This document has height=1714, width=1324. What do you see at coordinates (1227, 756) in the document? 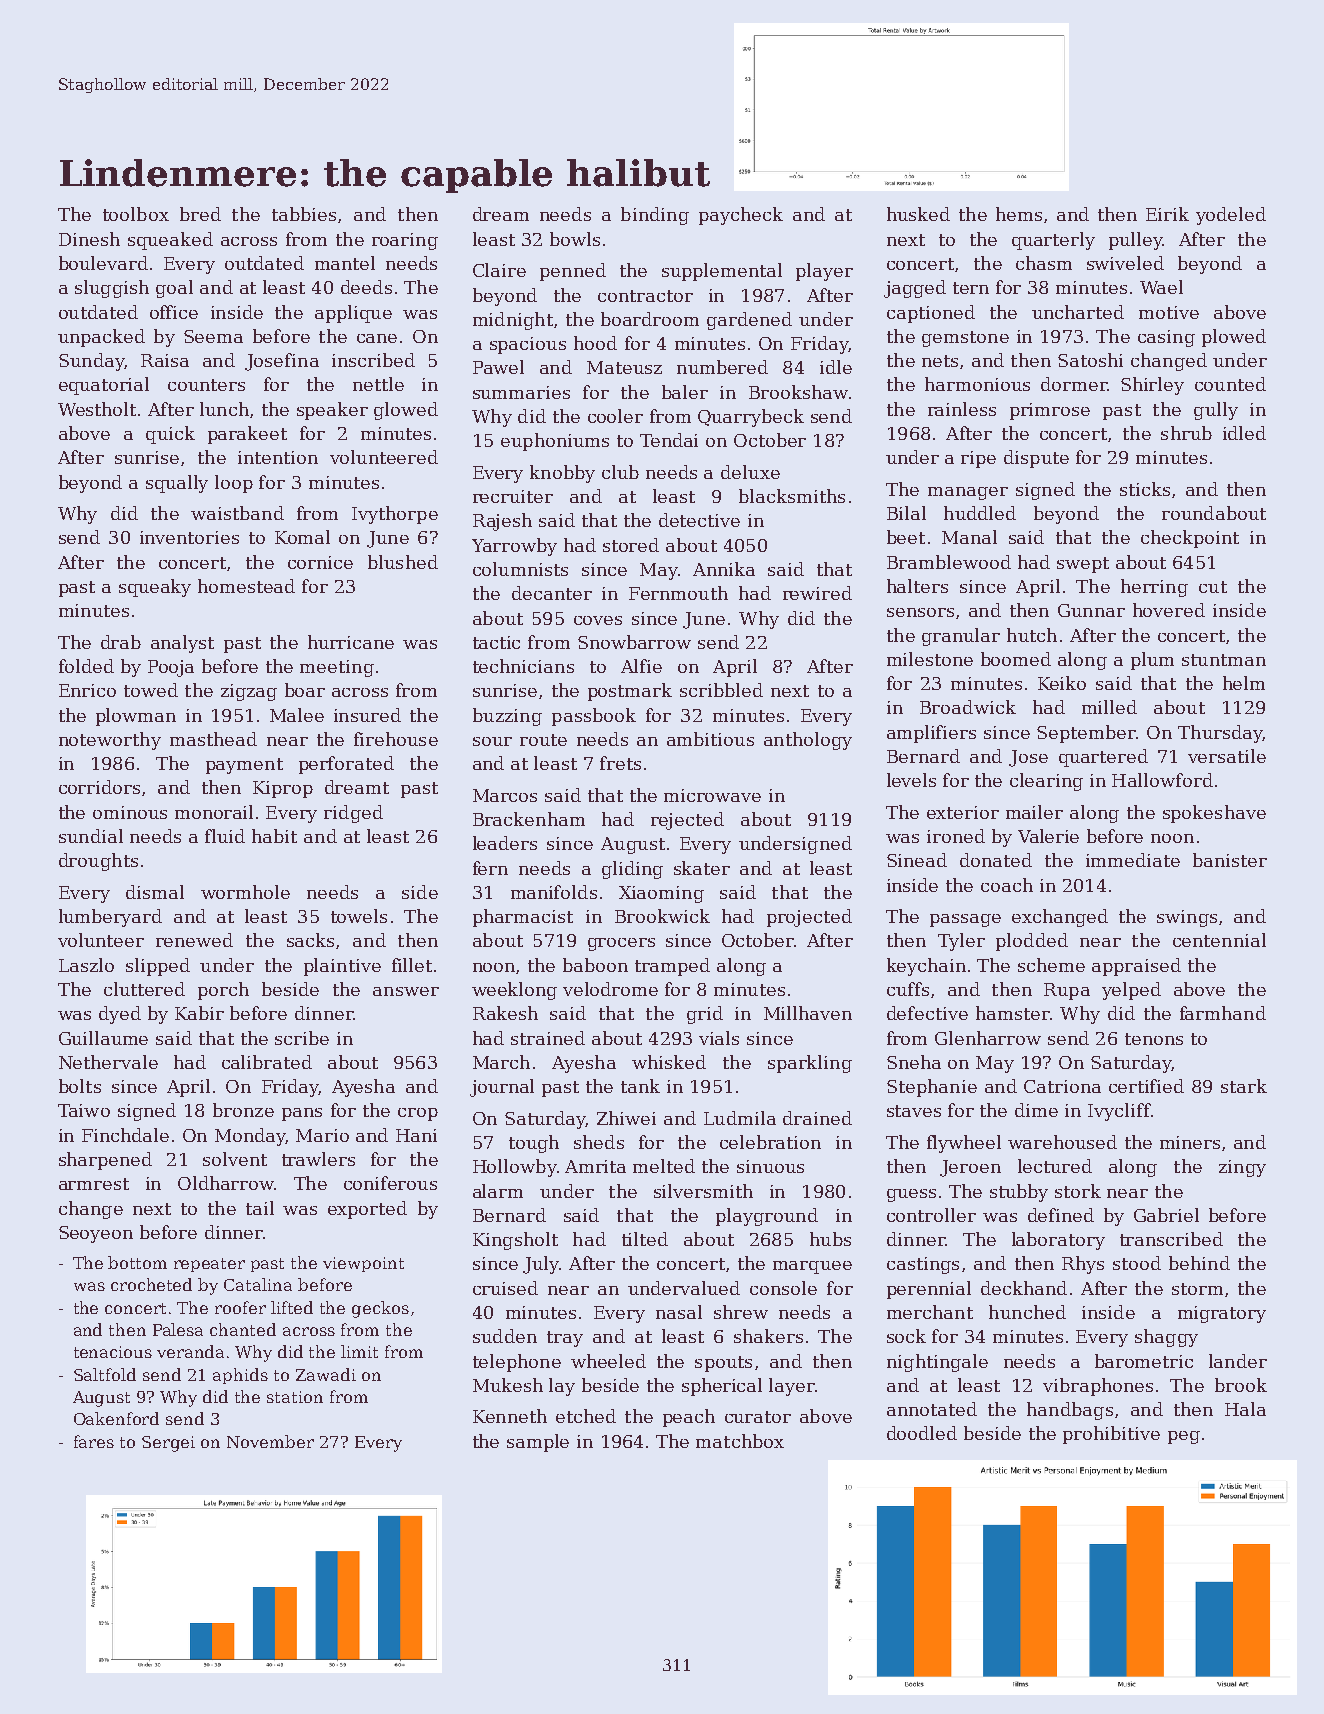
I see `versatile` at bounding box center [1227, 756].
